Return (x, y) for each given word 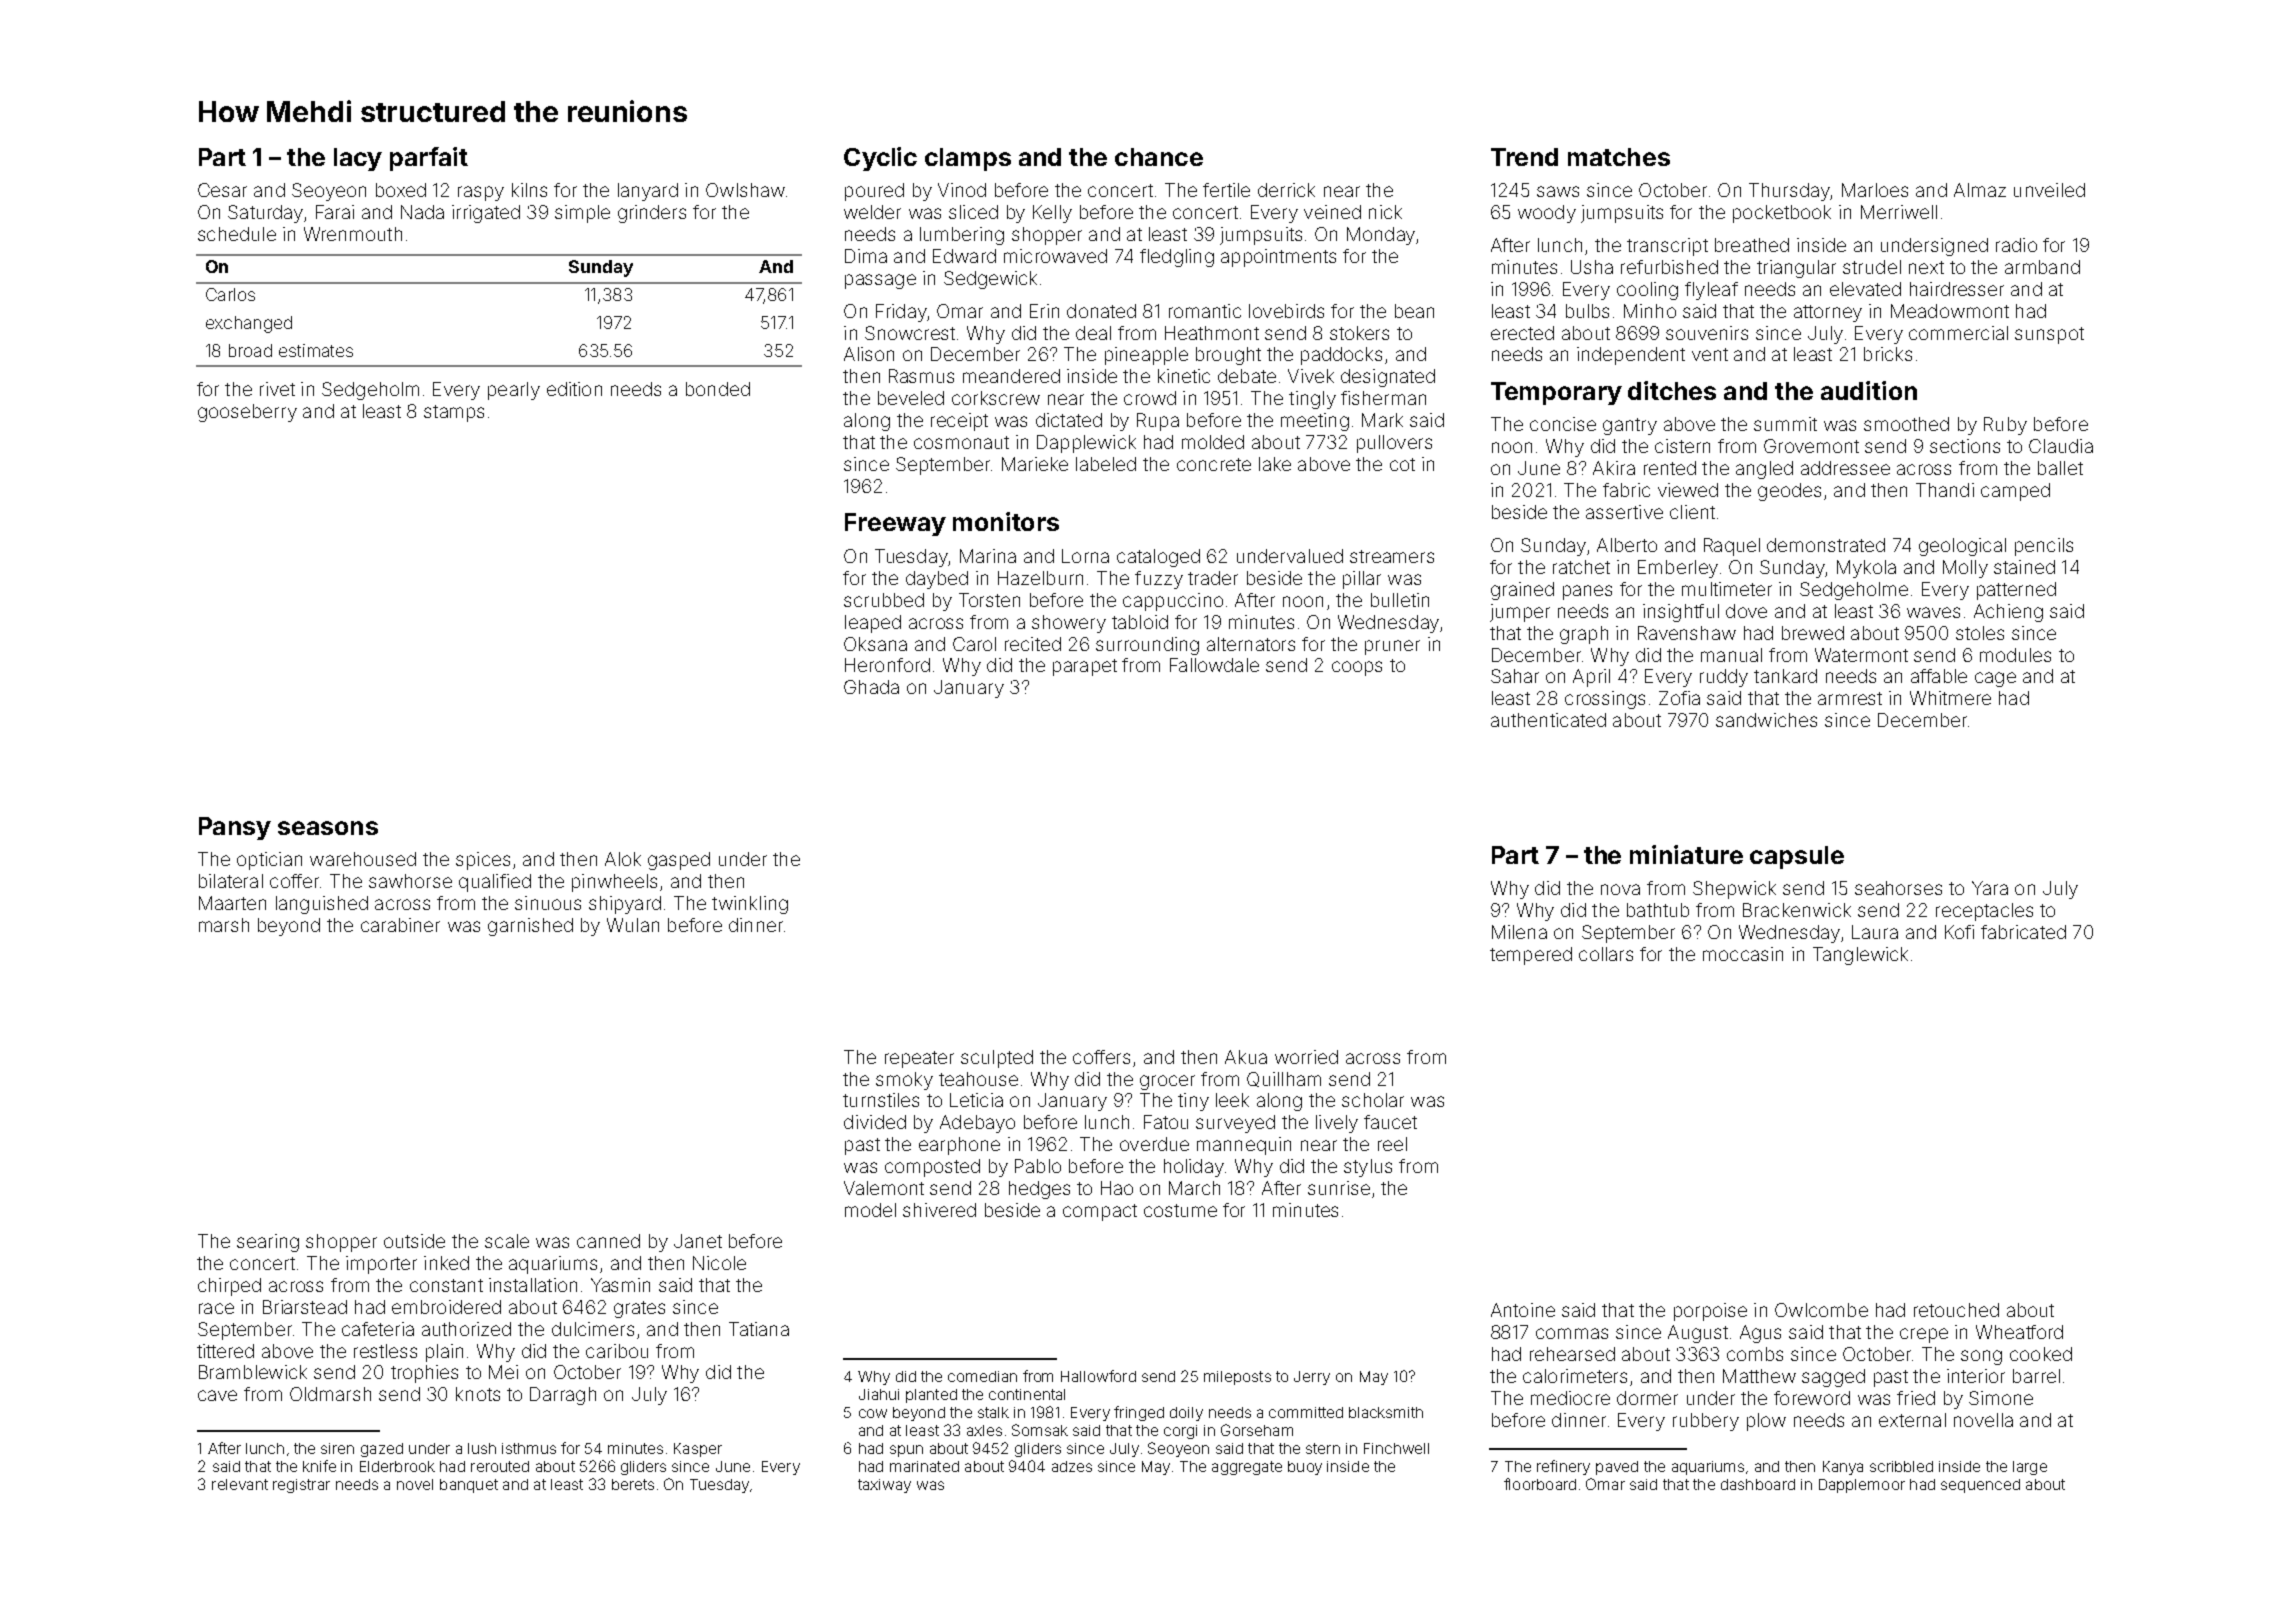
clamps (968, 159)
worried (1306, 1057)
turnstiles (881, 1100)
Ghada (871, 687)
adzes (1072, 1466)
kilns (529, 190)
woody (1547, 214)
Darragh (563, 1396)
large (2030, 1468)
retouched (1956, 1310)
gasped (679, 861)
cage (1995, 679)
